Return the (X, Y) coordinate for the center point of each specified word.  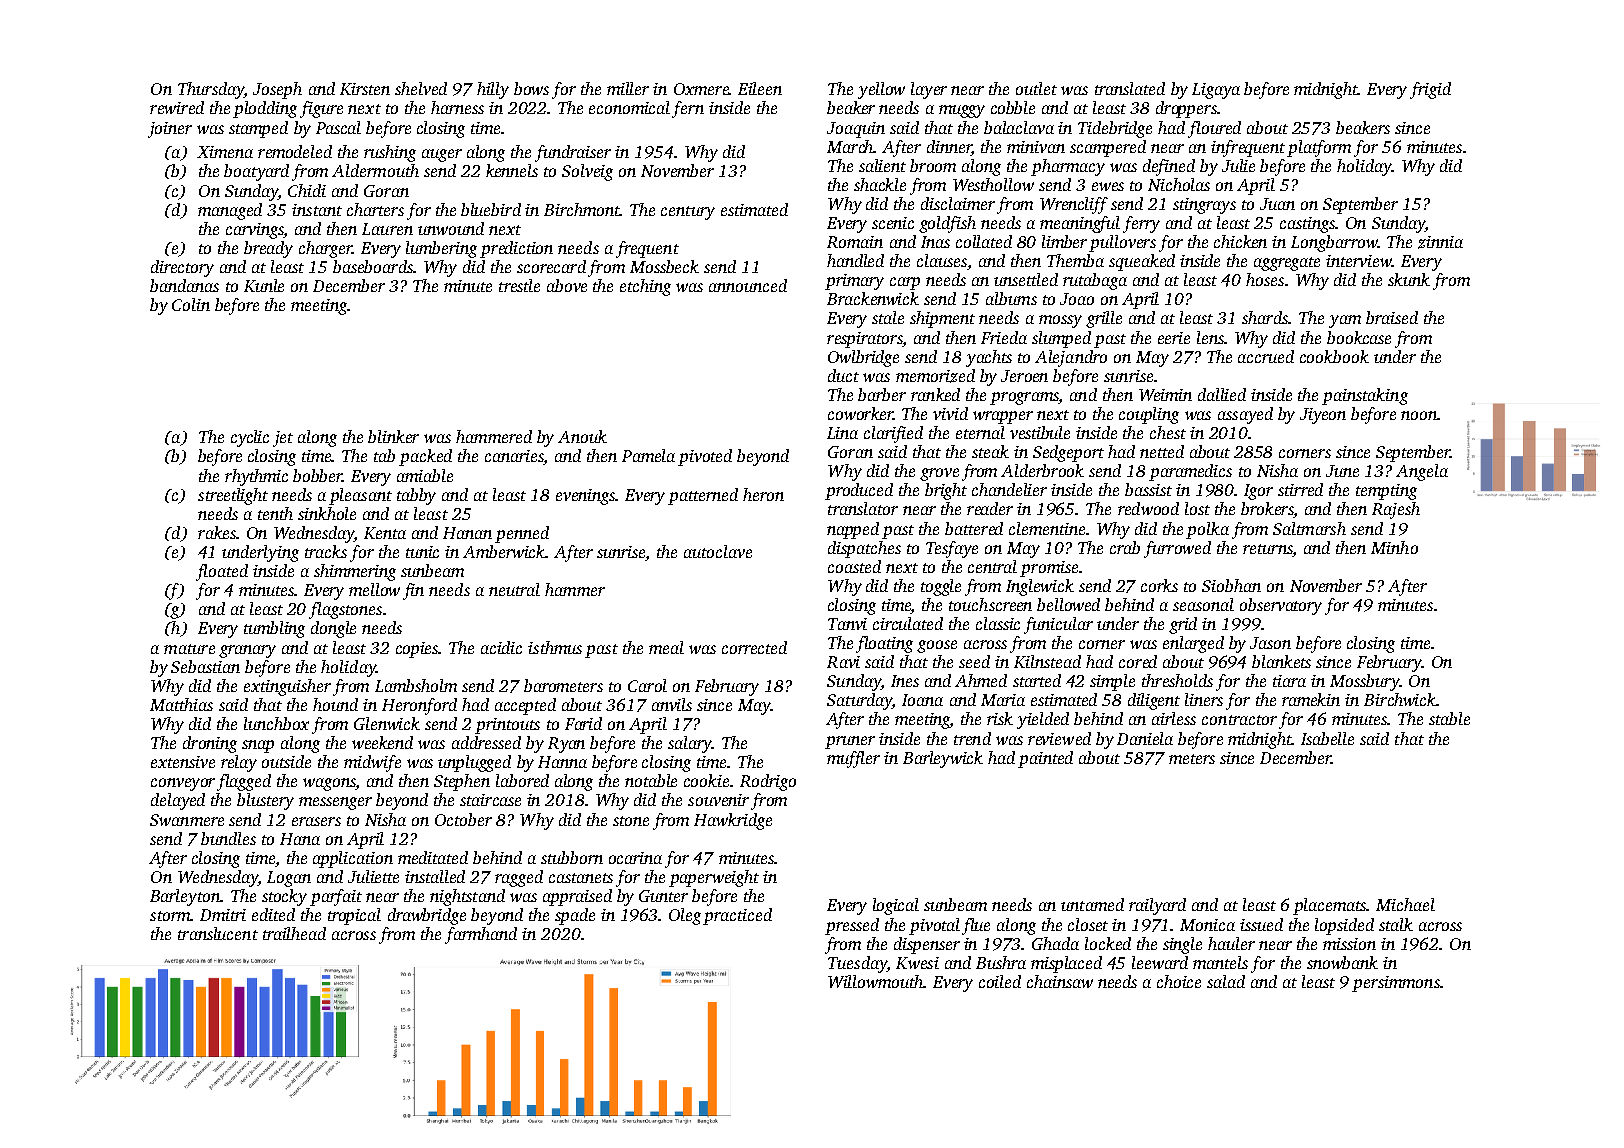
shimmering (355, 572)
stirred (1300, 489)
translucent (218, 933)
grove (939, 474)
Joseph (277, 90)
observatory (1281, 606)
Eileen (760, 88)
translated (1130, 88)
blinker (393, 436)
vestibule (1040, 432)
